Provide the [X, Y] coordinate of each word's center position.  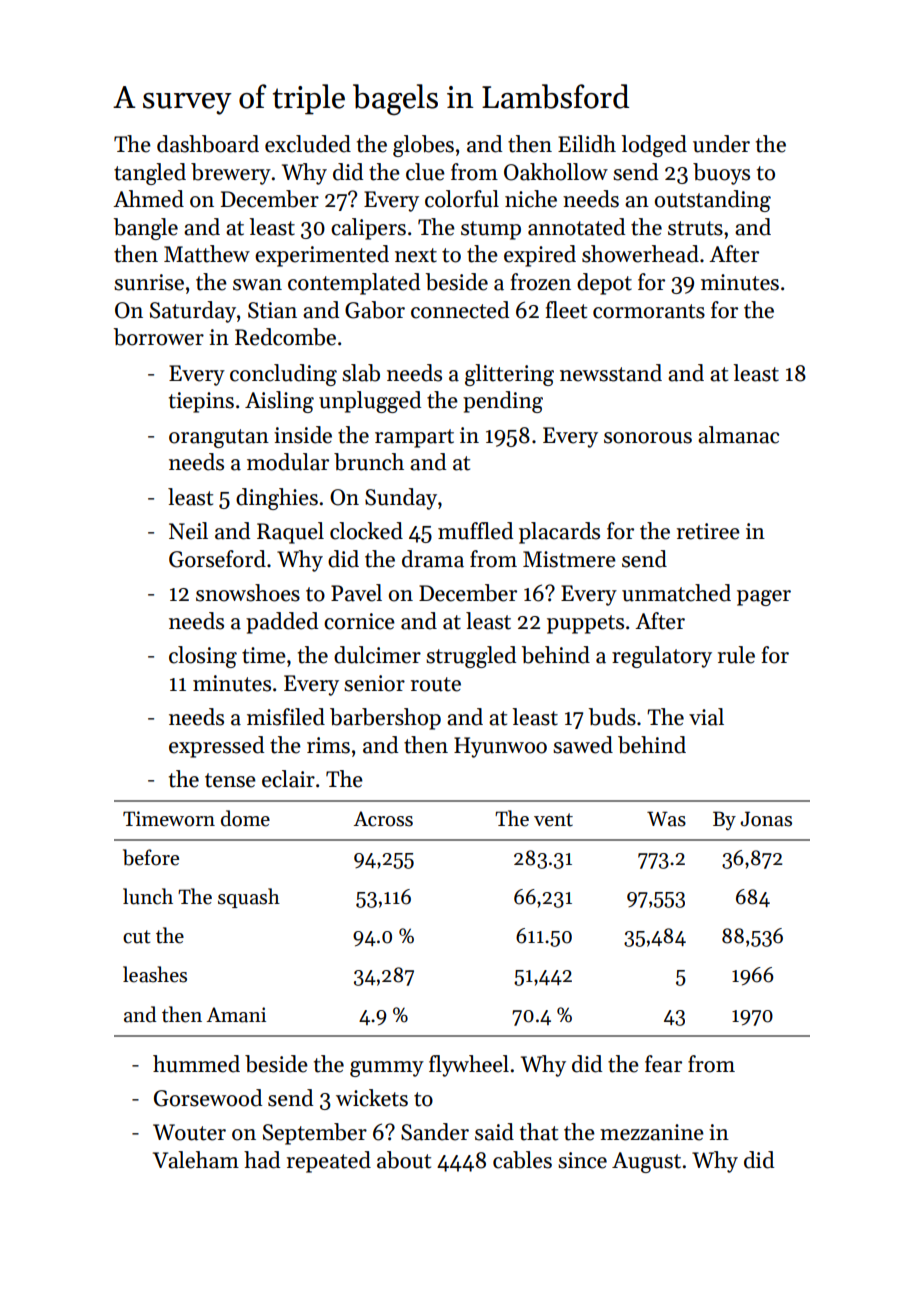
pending [503, 402]
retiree [708, 531]
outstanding [713, 201]
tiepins [201, 402]
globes [423, 146]
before [151, 857]
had [262, 1160]
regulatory [662, 657]
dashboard [208, 144]
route [436, 684]
